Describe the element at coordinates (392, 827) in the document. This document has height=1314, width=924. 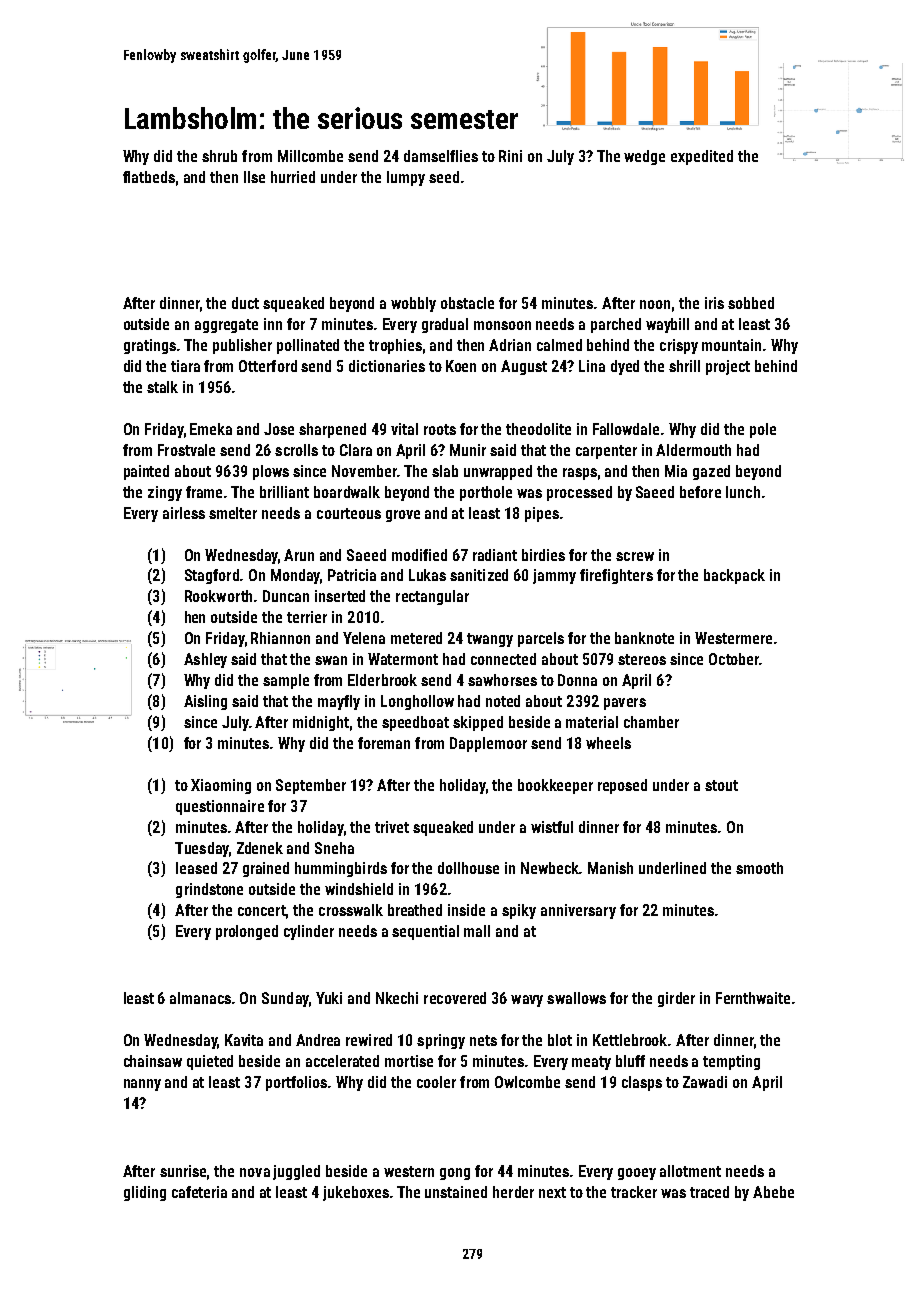
I see `trivet` at that location.
